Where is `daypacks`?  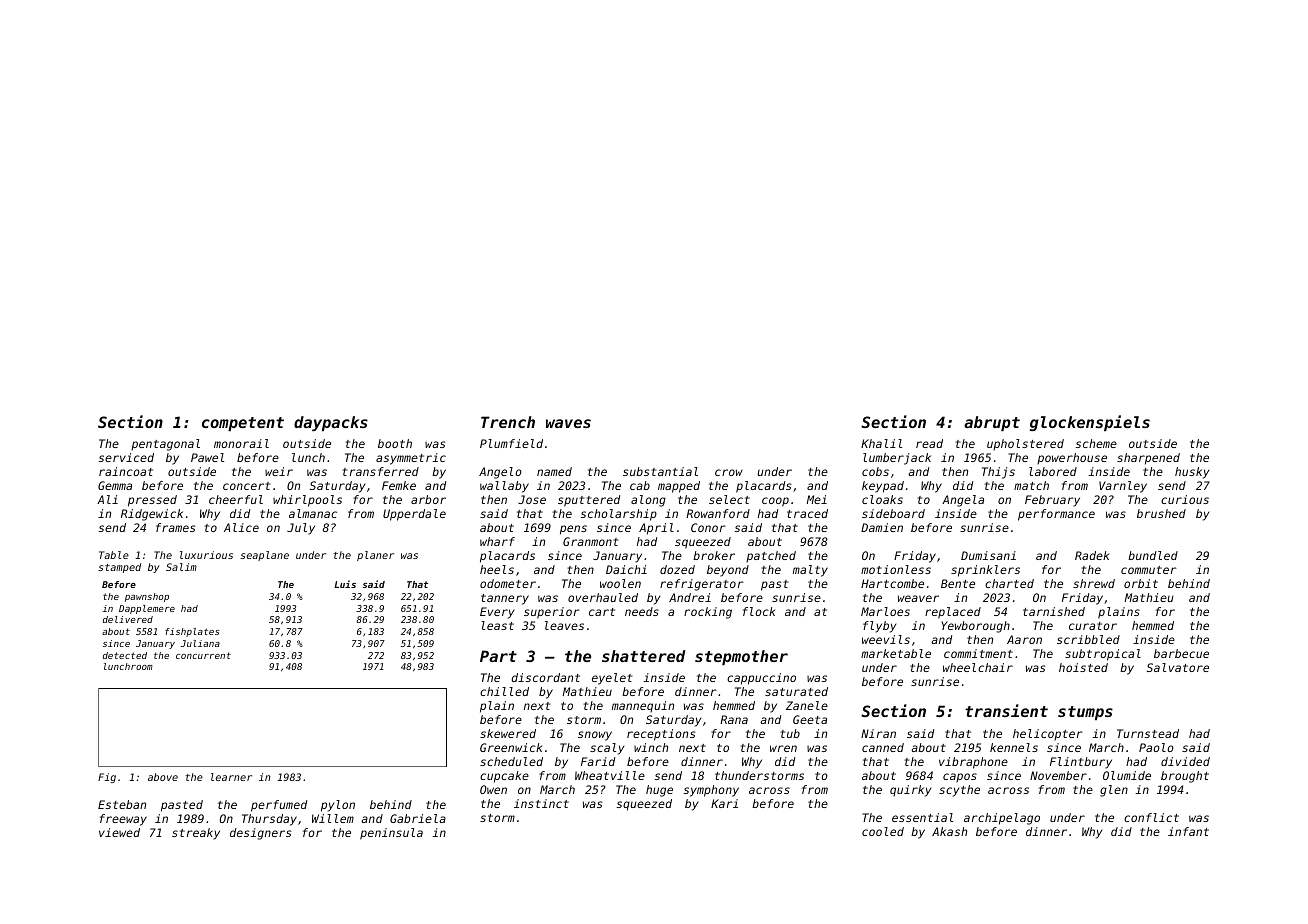 daypacks is located at coordinates (331, 423).
